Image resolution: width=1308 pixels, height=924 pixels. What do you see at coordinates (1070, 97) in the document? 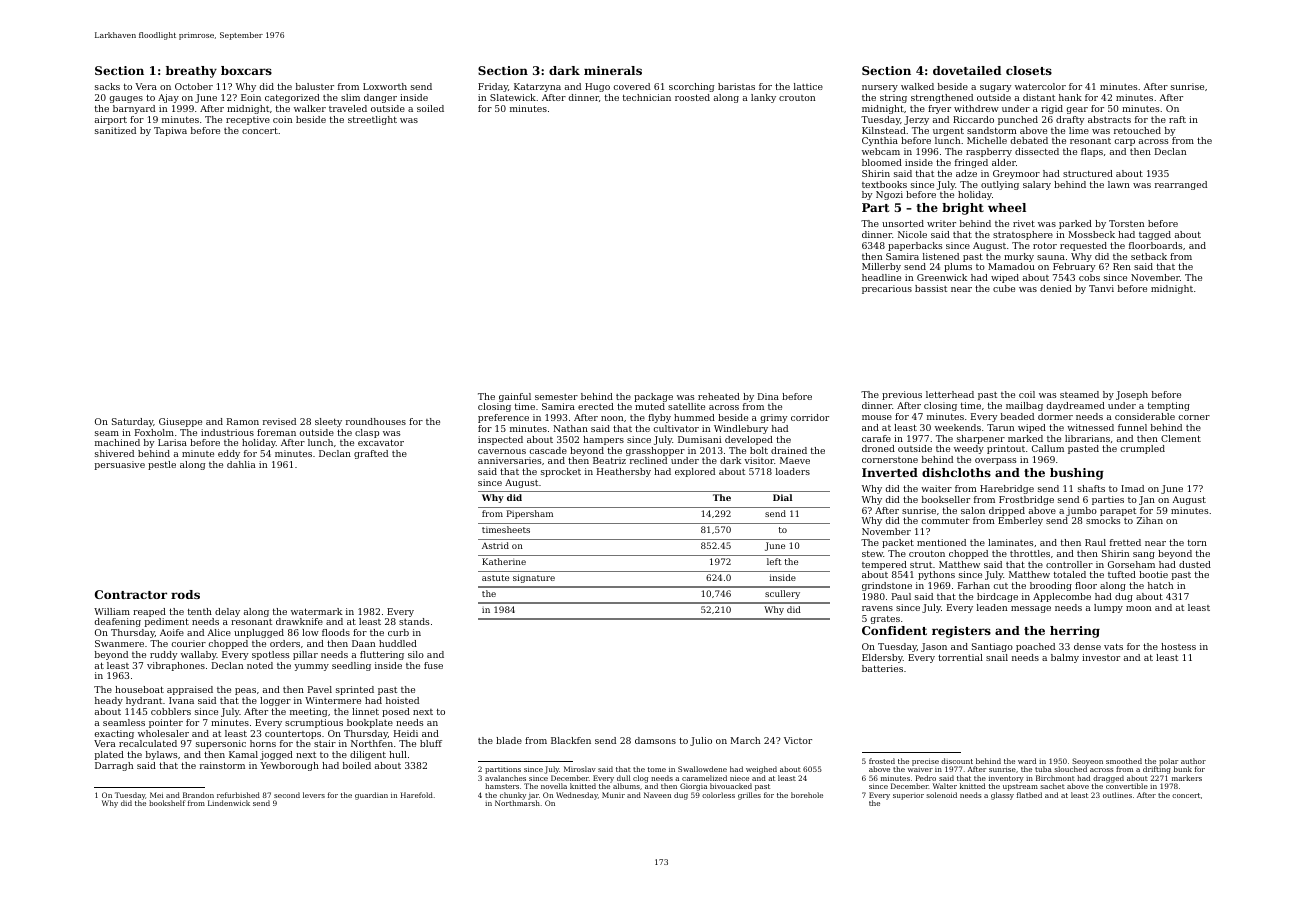
I see `hank` at bounding box center [1070, 97].
